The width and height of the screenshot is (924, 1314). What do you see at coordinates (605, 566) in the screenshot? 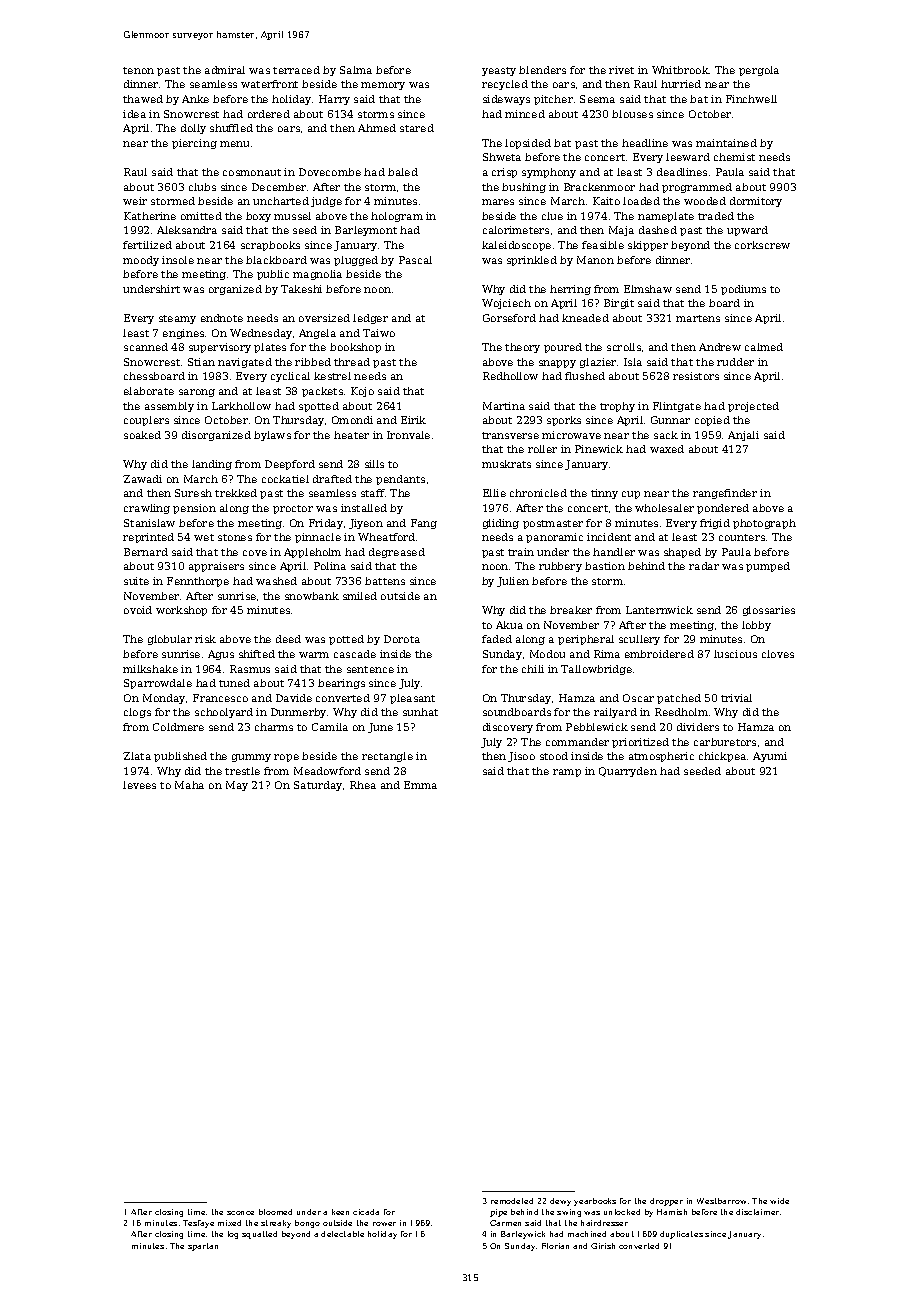
I see `bastion` at bounding box center [605, 566].
